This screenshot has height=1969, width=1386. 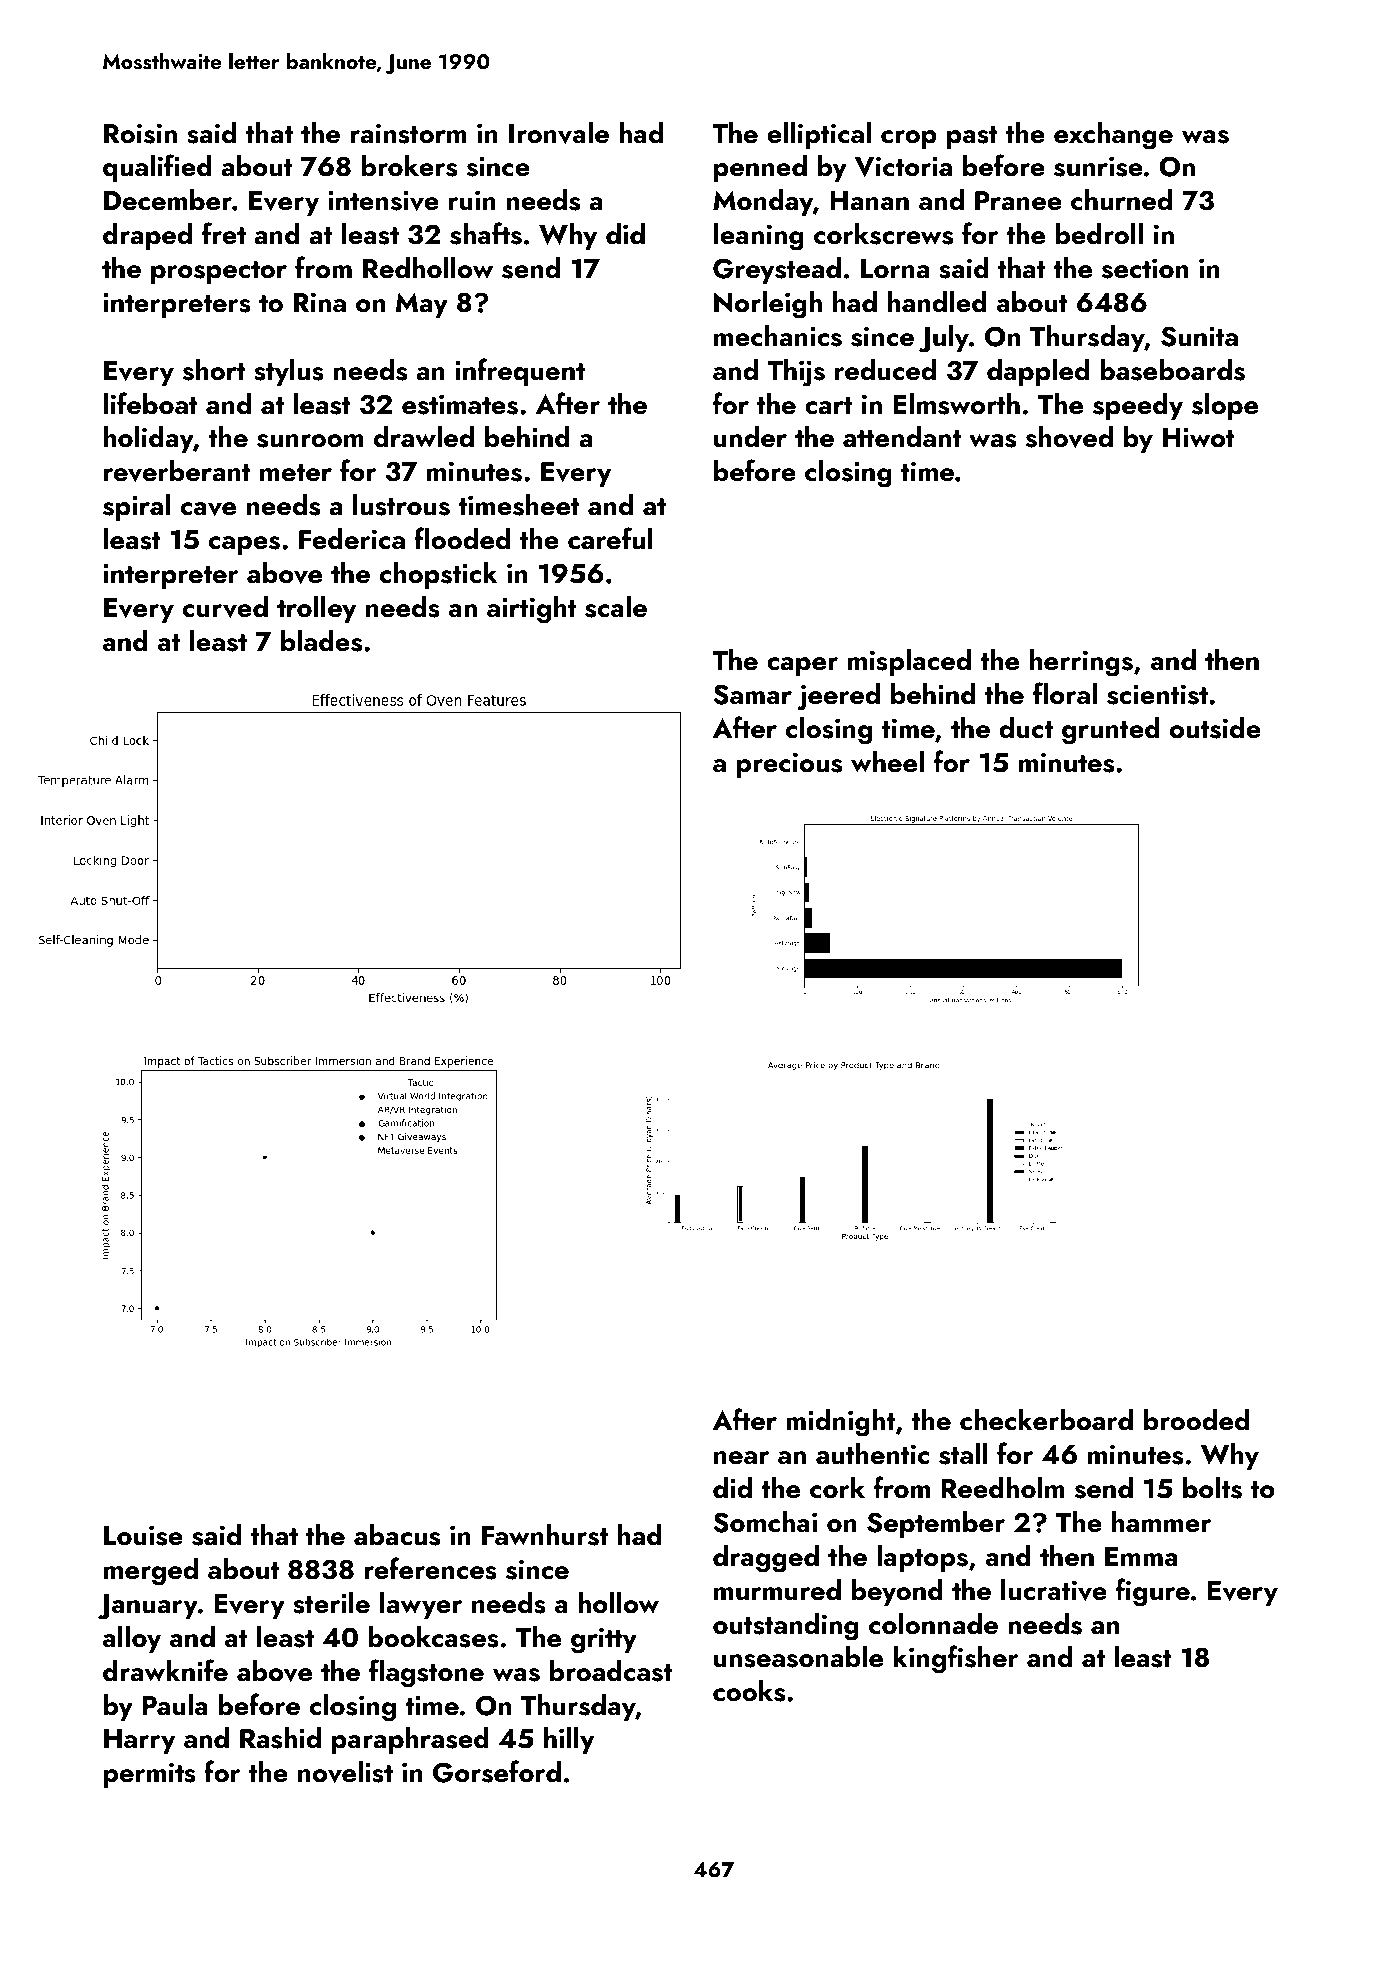 What do you see at coordinates (1215, 728) in the screenshot?
I see `outside` at bounding box center [1215, 728].
